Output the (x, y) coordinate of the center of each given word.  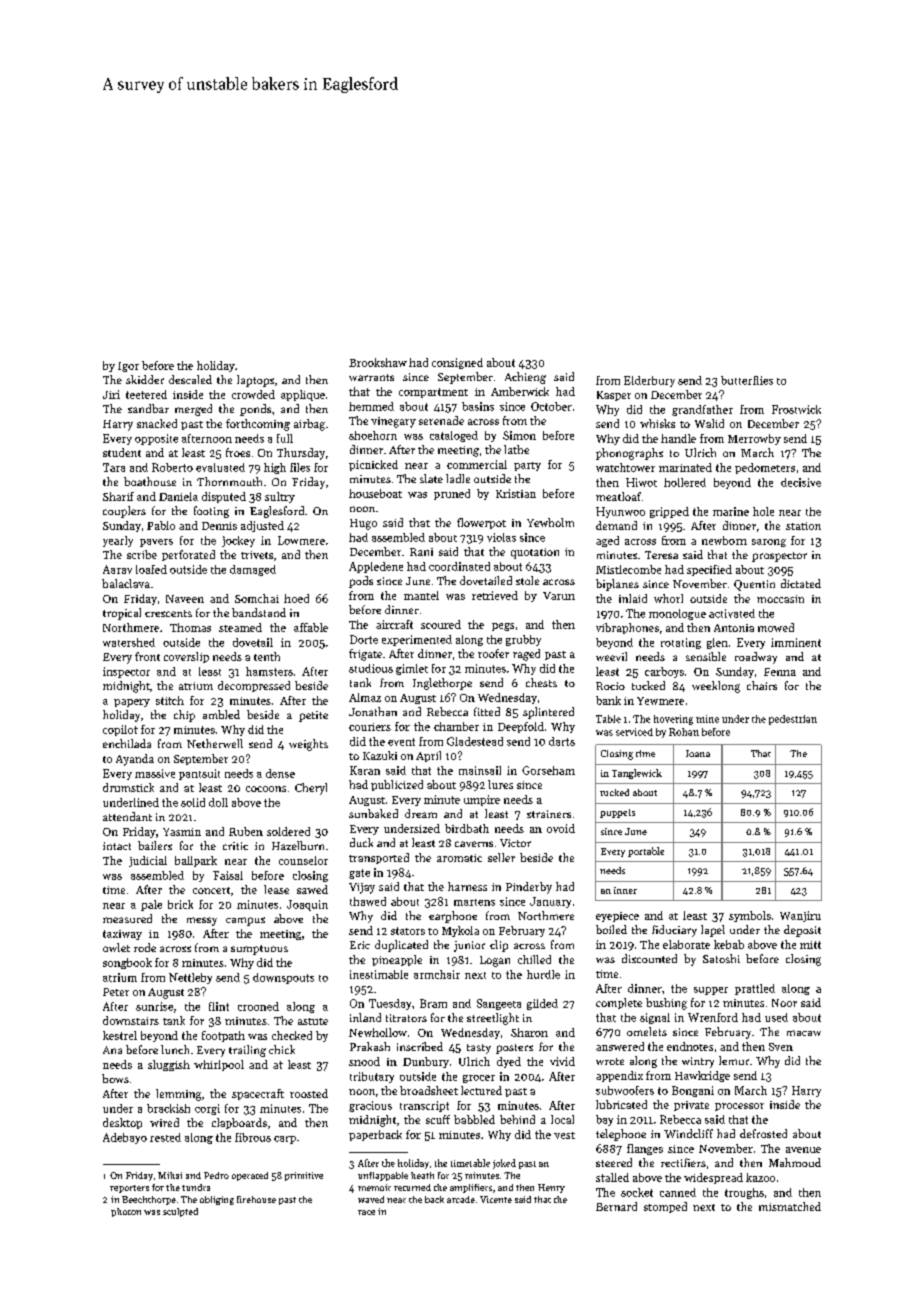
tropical (122, 614)
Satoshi (721, 958)
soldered (288, 831)
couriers (370, 727)
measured (127, 918)
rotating (681, 643)
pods (361, 582)
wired (164, 1122)
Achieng (525, 378)
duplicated (401, 946)
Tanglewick (637, 774)
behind (517, 1119)
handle (678, 438)
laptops (255, 381)
